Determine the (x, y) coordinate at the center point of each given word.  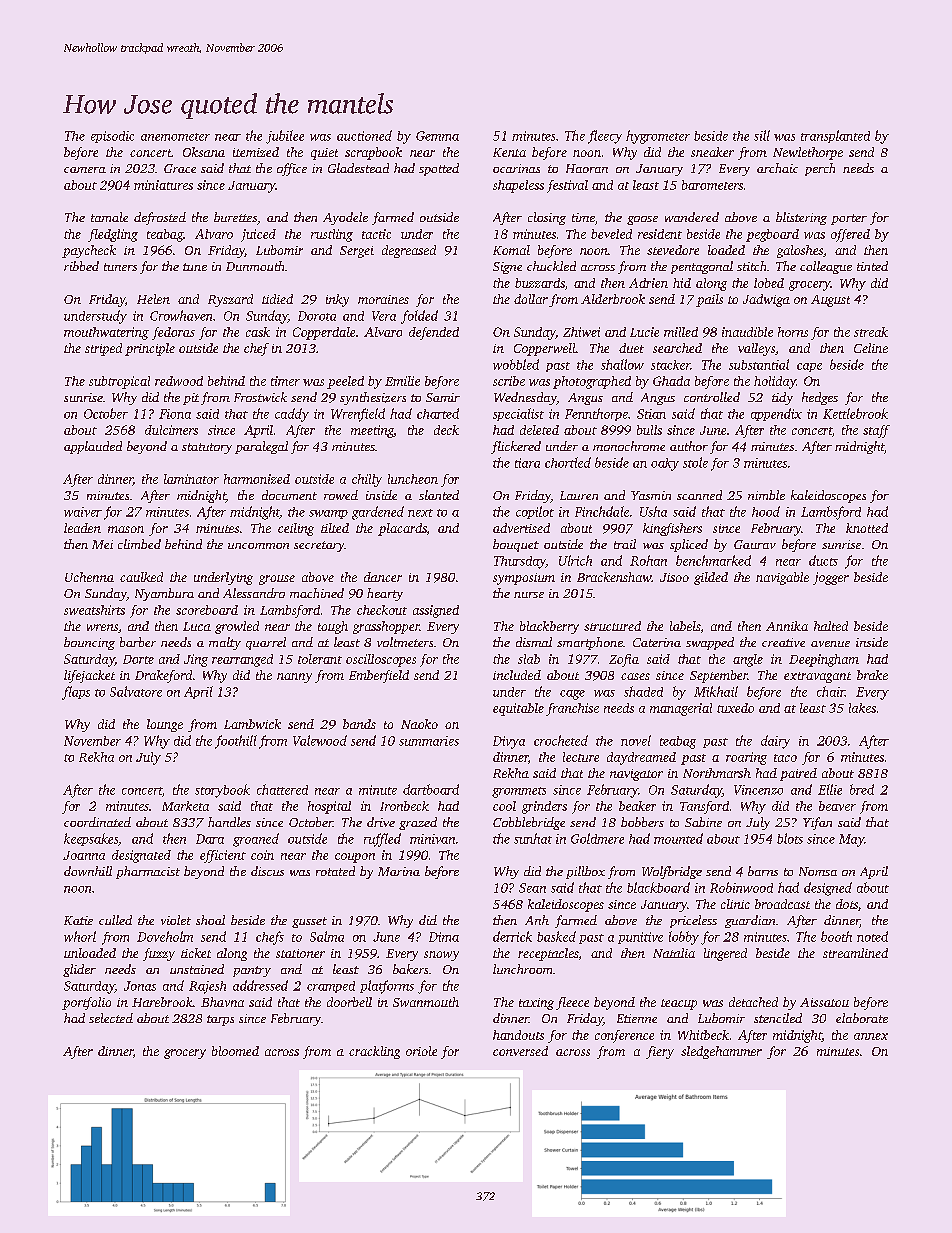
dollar (531, 299)
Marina (399, 871)
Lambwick (252, 724)
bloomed (235, 1051)
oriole (421, 1051)
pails (709, 300)
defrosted (160, 218)
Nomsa (818, 871)
